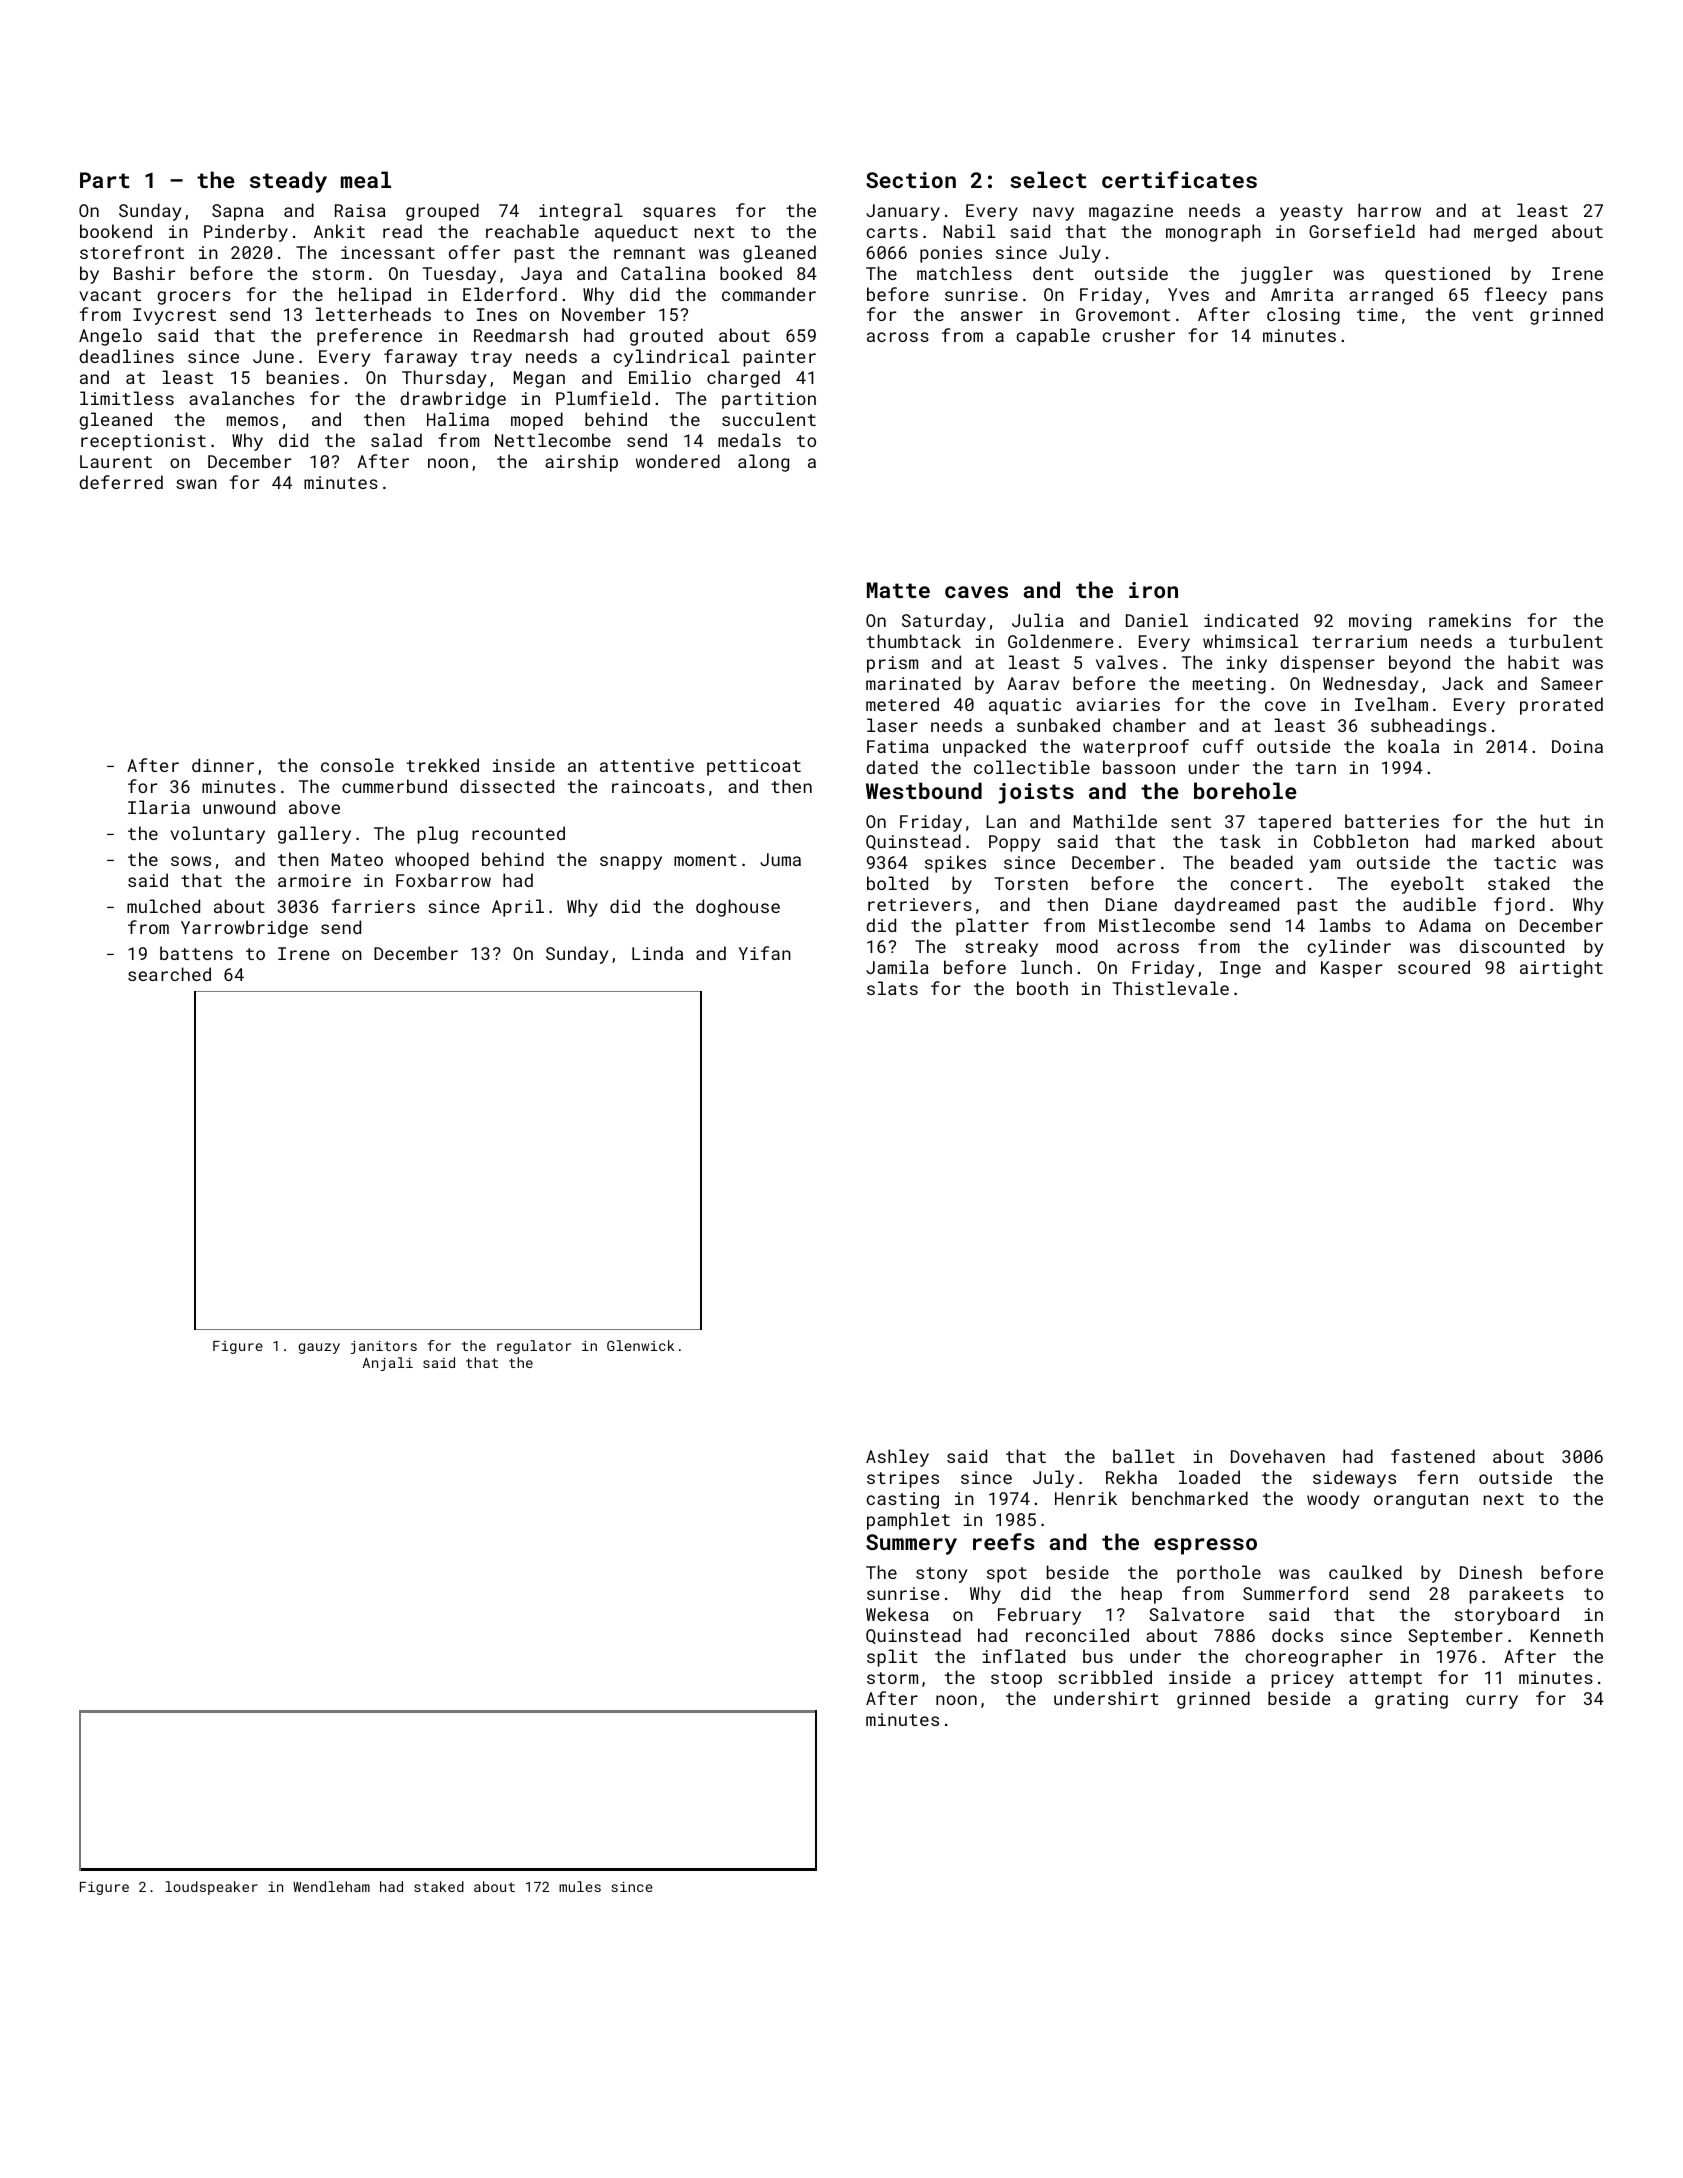 The height and width of the image is (2178, 1683). What do you see at coordinates (1153, 590) in the image?
I see `iron` at bounding box center [1153, 590].
